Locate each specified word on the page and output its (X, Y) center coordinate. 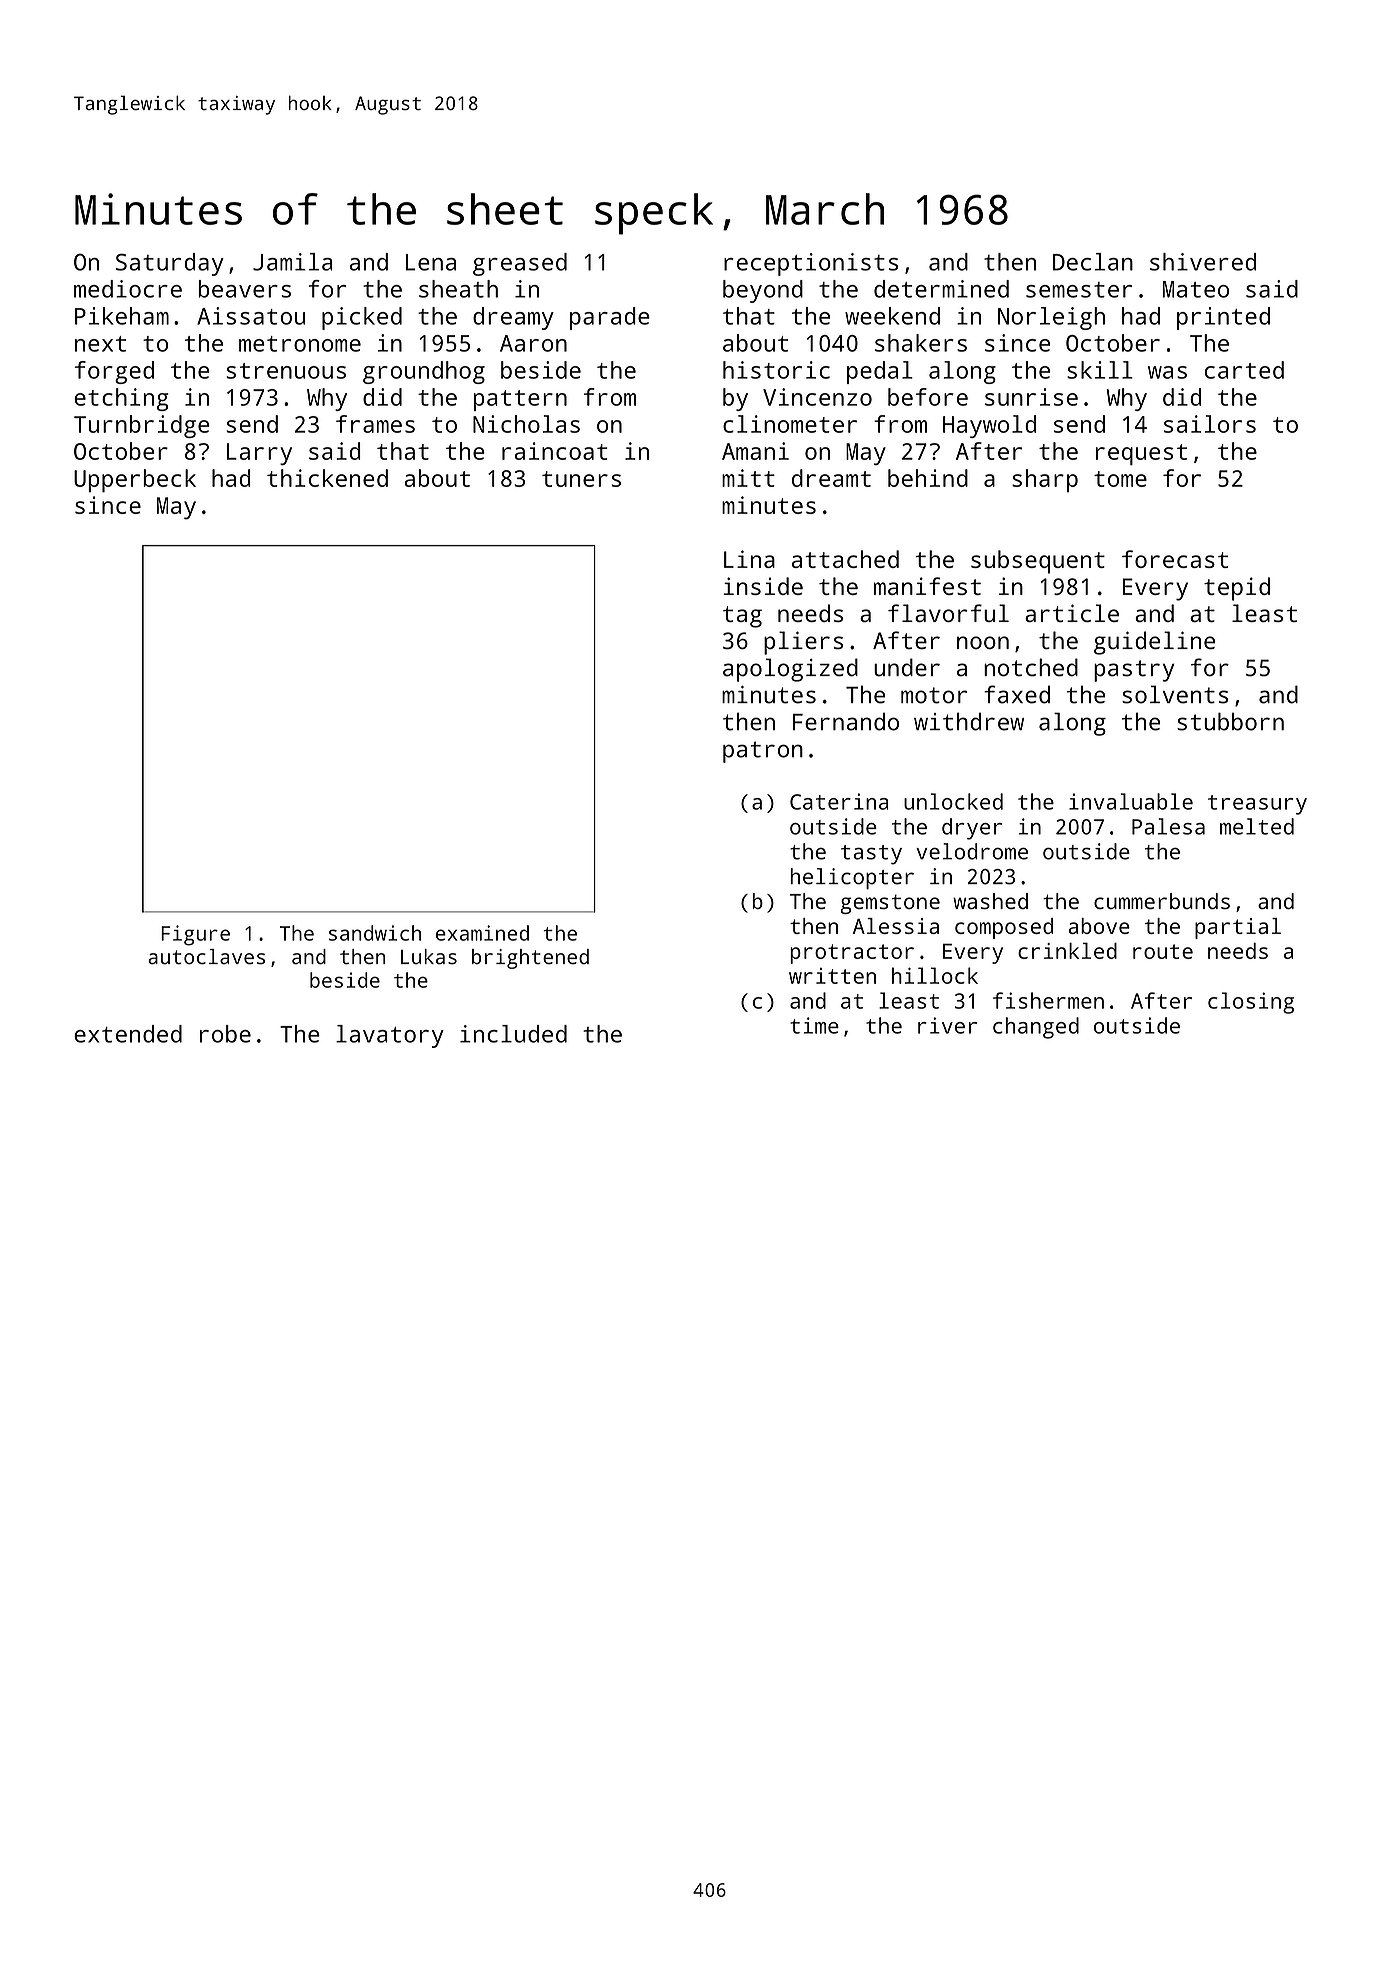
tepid (1237, 589)
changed (1036, 1028)
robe (225, 1034)
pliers (803, 643)
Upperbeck (135, 481)
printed (1223, 318)
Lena (431, 262)
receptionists (811, 264)
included (513, 1034)
